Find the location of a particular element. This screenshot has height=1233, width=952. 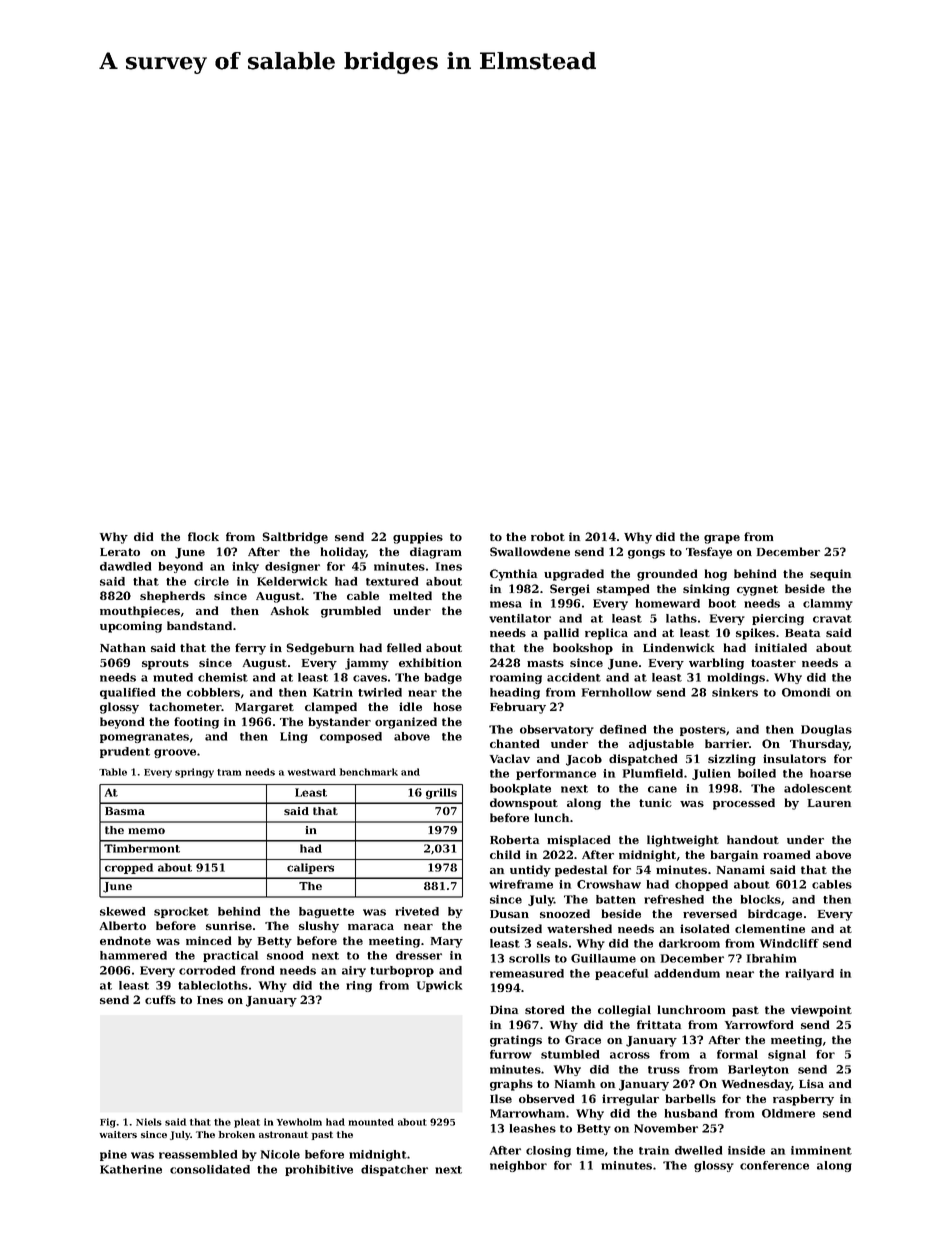

Nathan is located at coordinates (123, 647).
